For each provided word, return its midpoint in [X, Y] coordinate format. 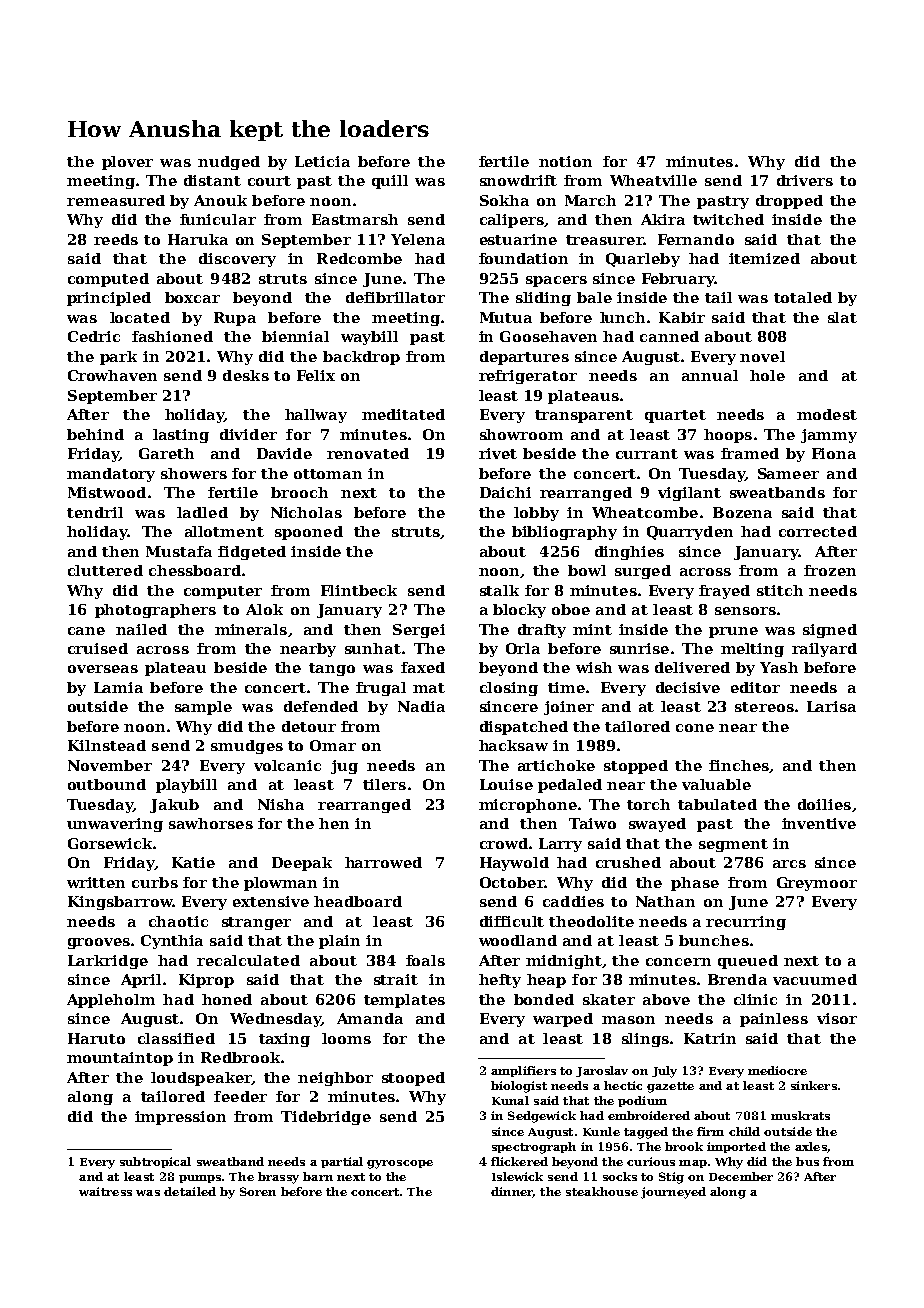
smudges [247, 747]
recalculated [248, 960]
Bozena [742, 512]
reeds [116, 239]
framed [750, 453]
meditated [403, 414]
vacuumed [815, 979]
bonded [544, 999]
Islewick [517, 1176]
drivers [805, 180]
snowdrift [518, 180]
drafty [542, 631]
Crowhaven [112, 375]
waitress [105, 1191]
